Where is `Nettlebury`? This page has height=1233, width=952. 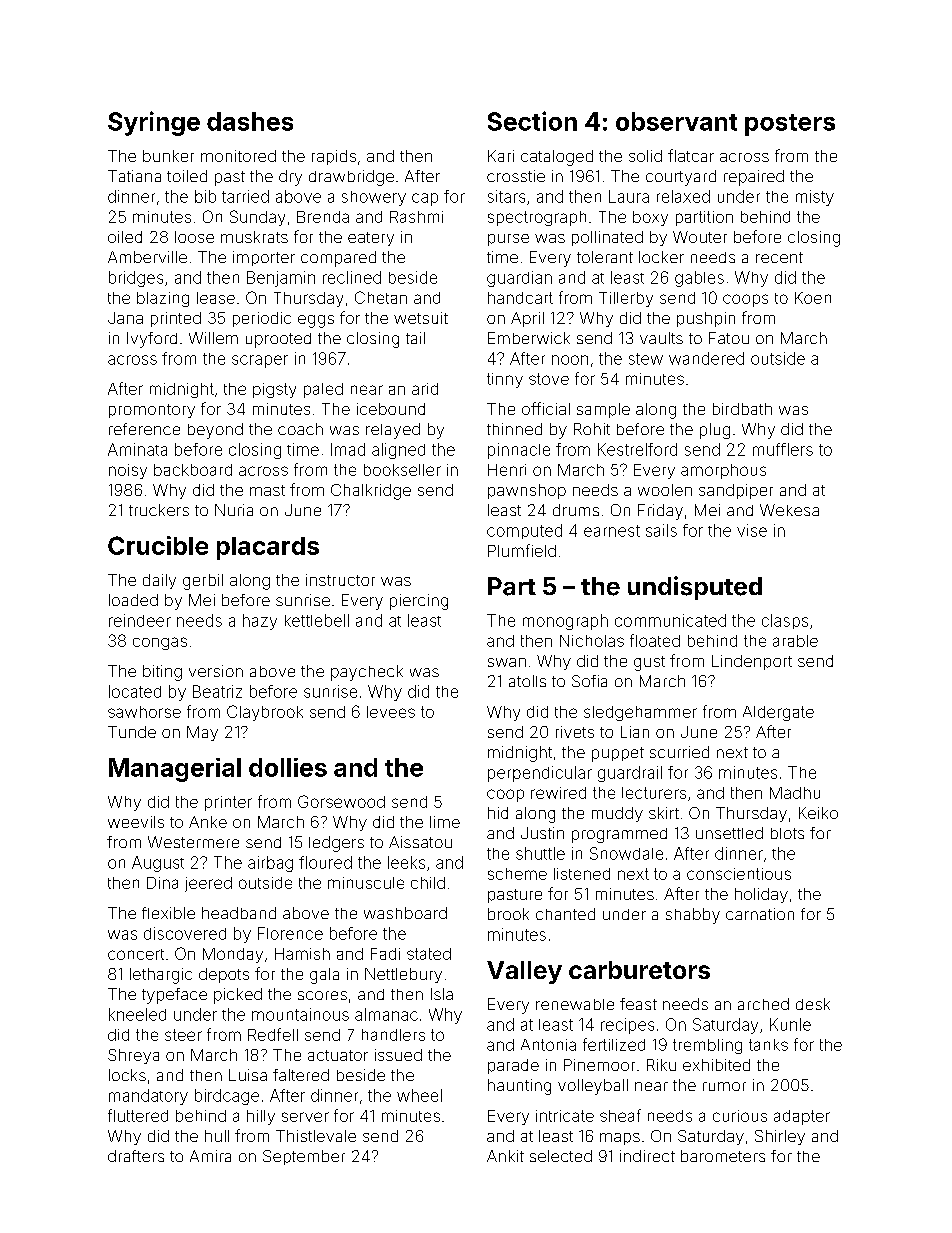
Nettlebury is located at coordinates (403, 975).
